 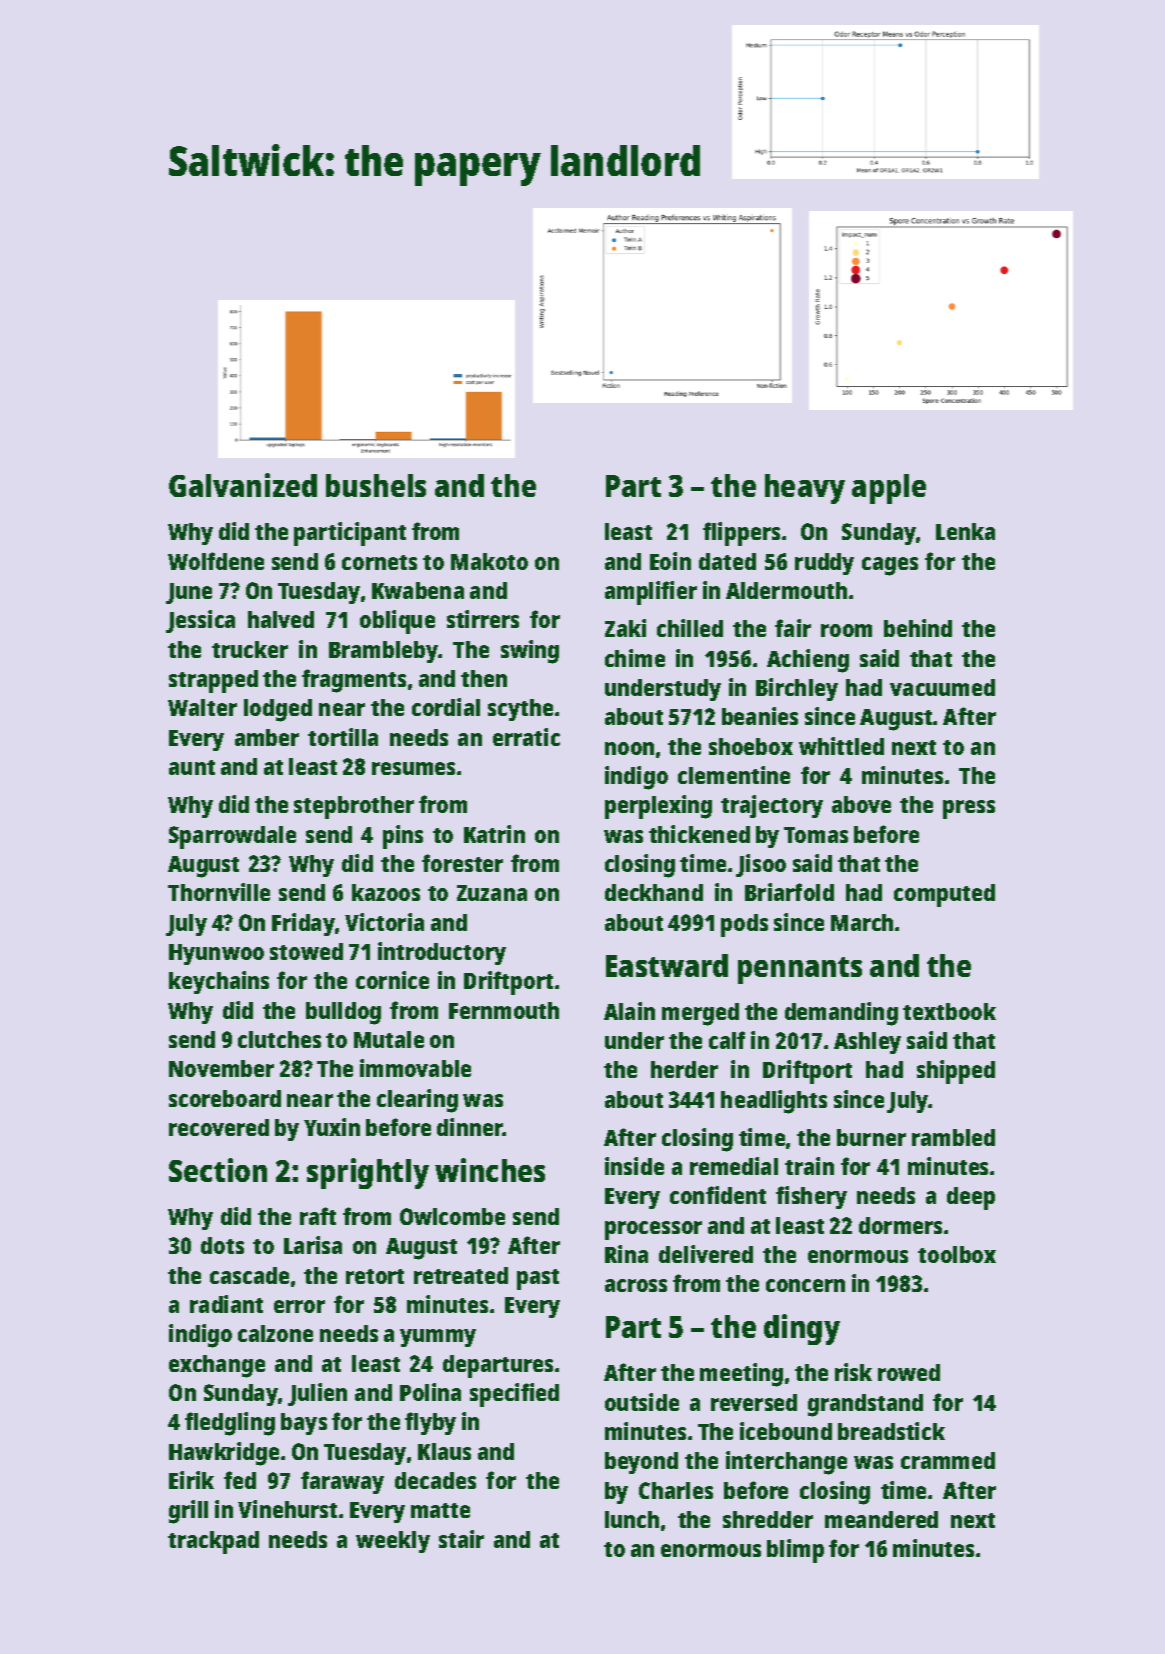 I want to click on radiant, so click(x=226, y=1304).
